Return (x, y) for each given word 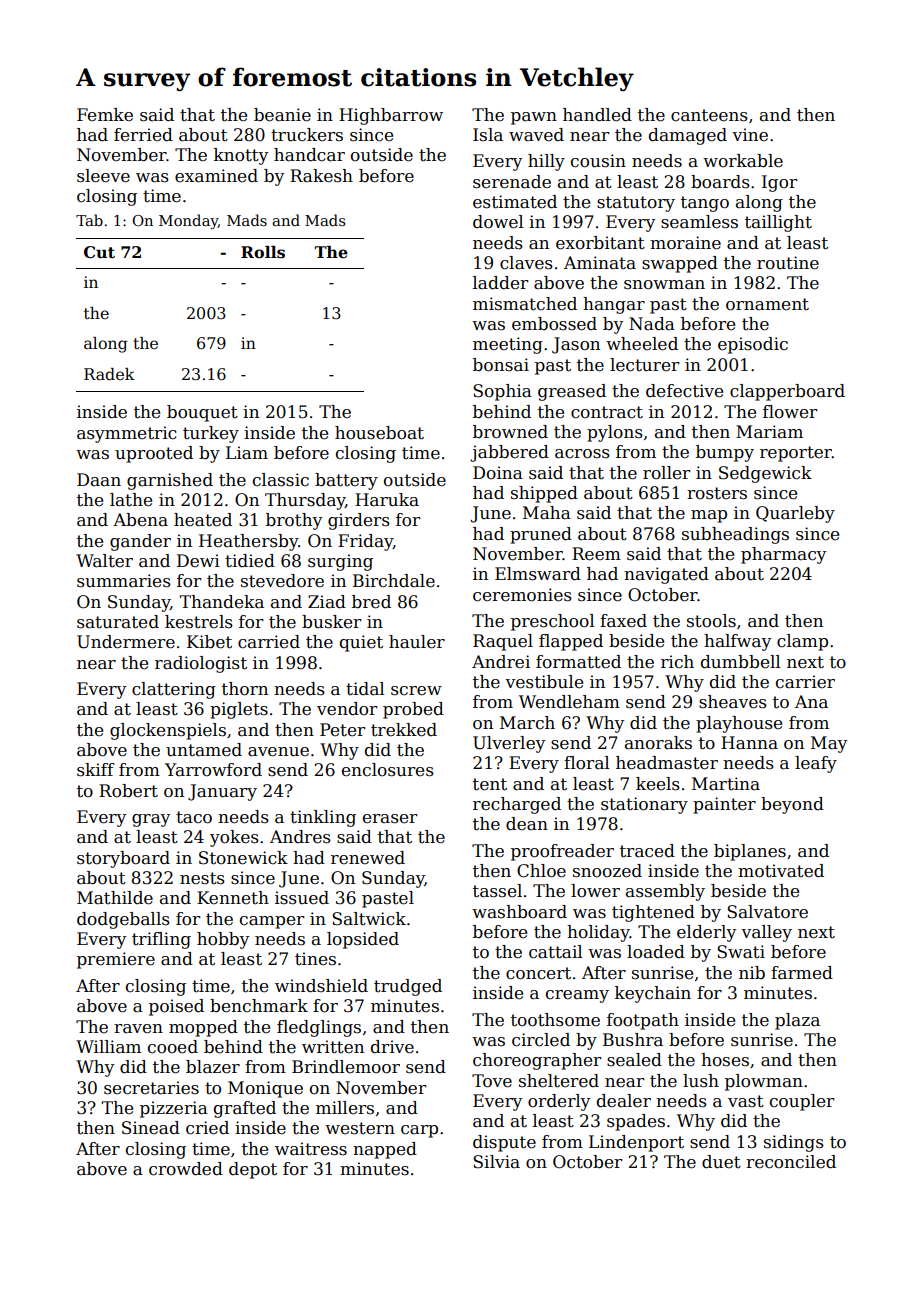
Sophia (502, 392)
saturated (118, 622)
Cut (99, 252)
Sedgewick (765, 474)
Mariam (769, 432)
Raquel (503, 642)
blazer (213, 1067)
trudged (408, 987)
